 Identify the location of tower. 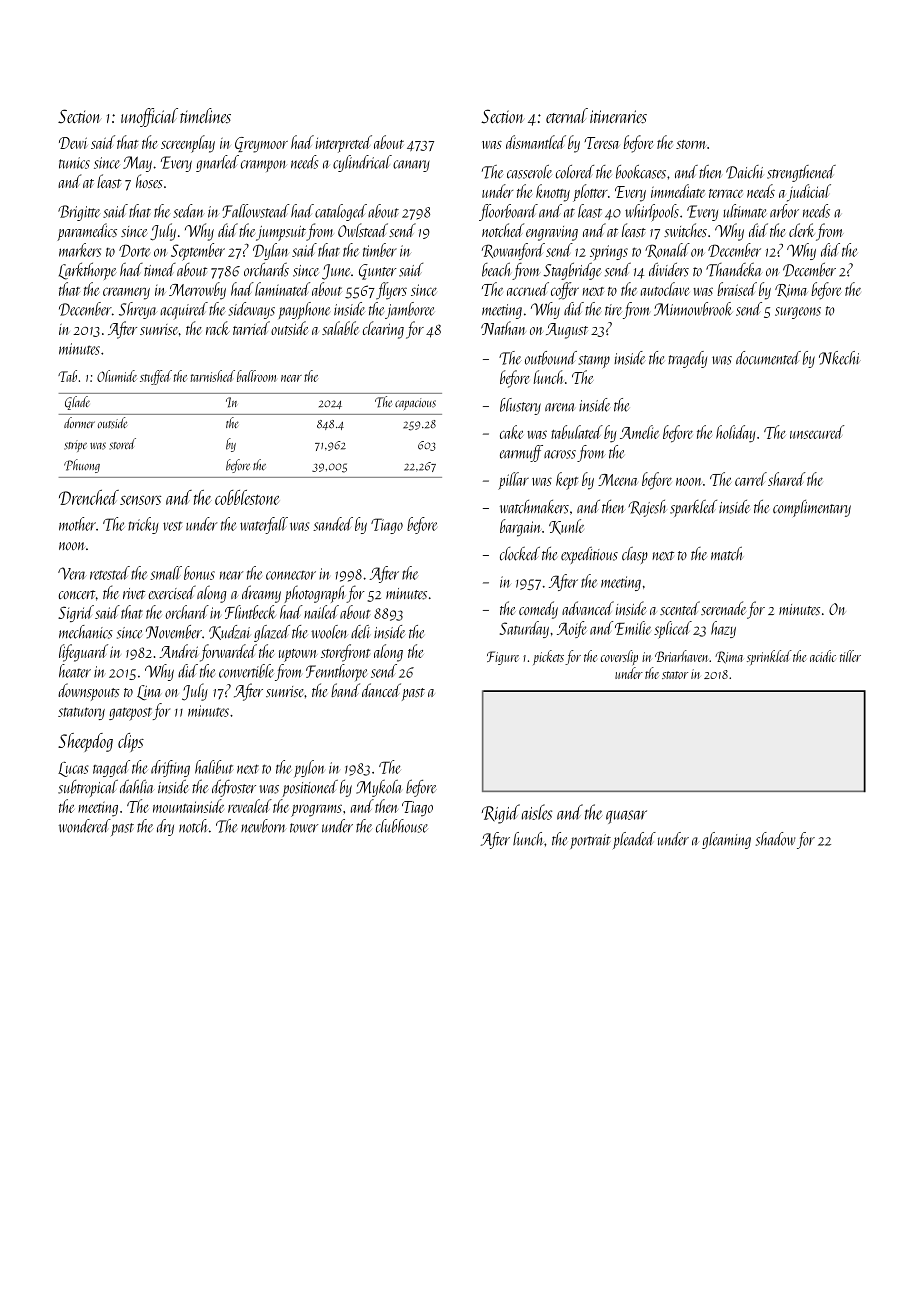
(304, 828).
